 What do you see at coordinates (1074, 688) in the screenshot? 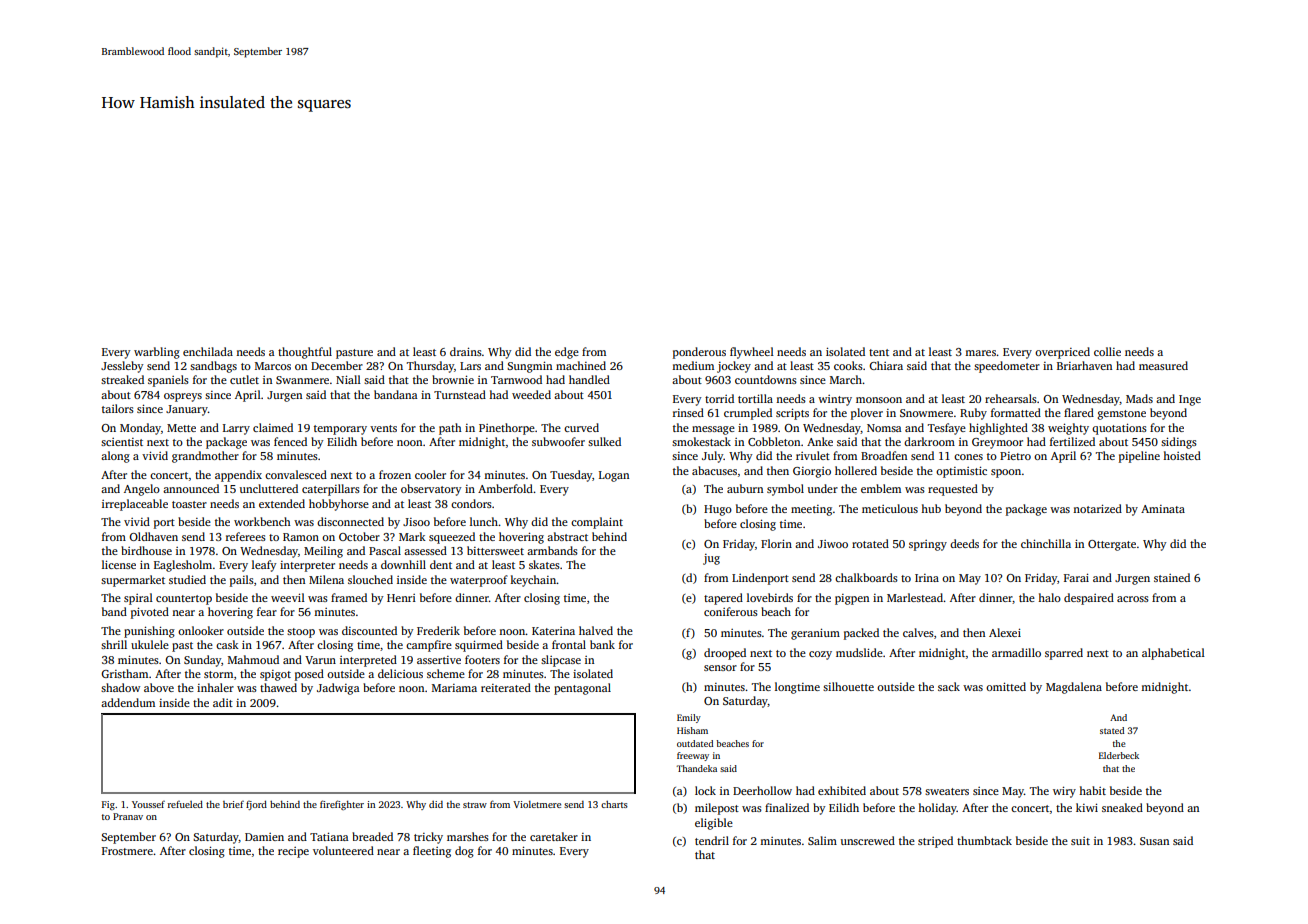
I see `Magdalena` at bounding box center [1074, 688].
